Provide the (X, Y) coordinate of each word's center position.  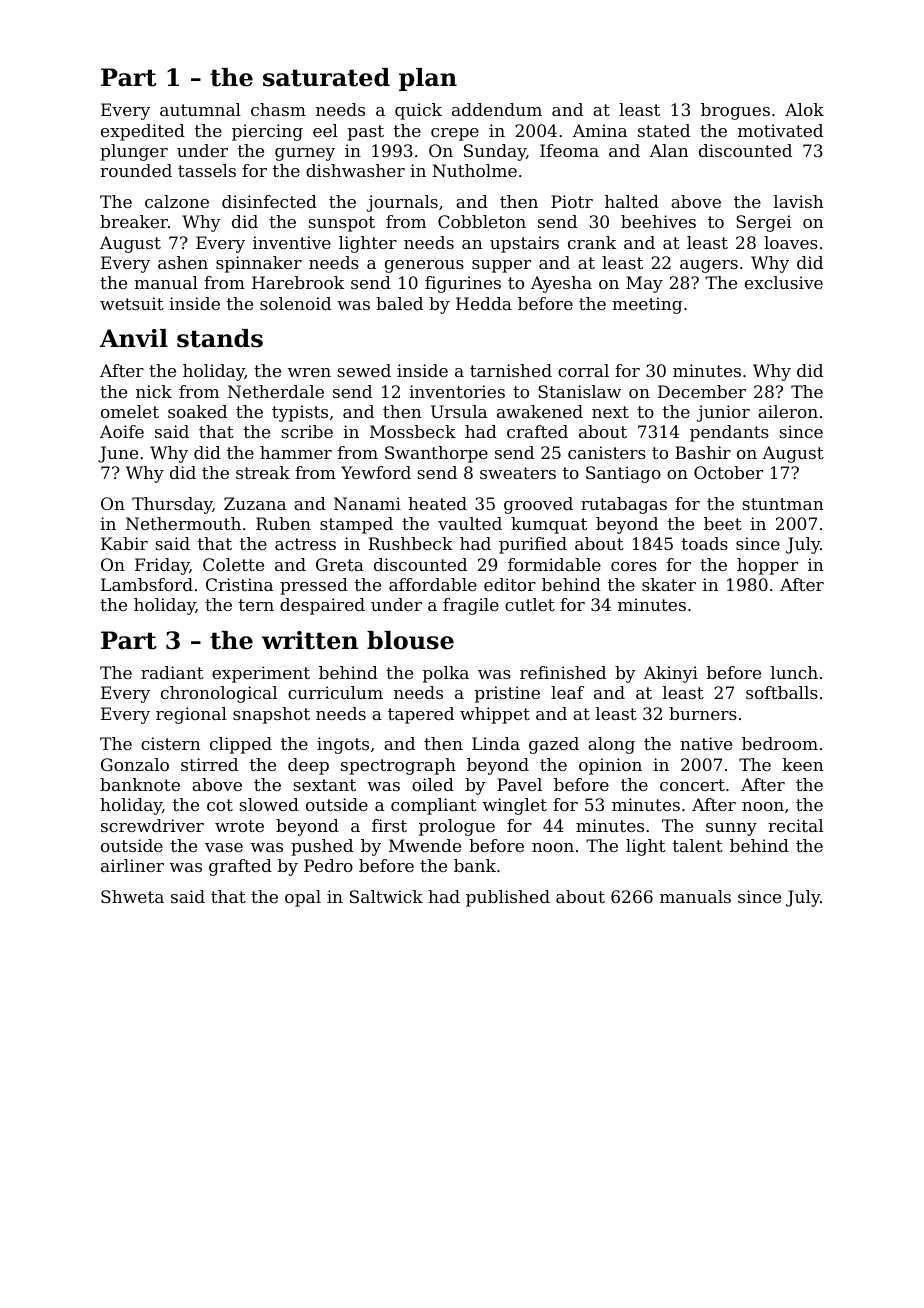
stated (664, 130)
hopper (767, 566)
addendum (497, 109)
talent (698, 845)
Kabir (124, 543)
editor (510, 584)
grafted (240, 867)
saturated (326, 77)
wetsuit (132, 303)
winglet (515, 806)
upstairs (524, 244)
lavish (798, 201)
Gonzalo (135, 764)
